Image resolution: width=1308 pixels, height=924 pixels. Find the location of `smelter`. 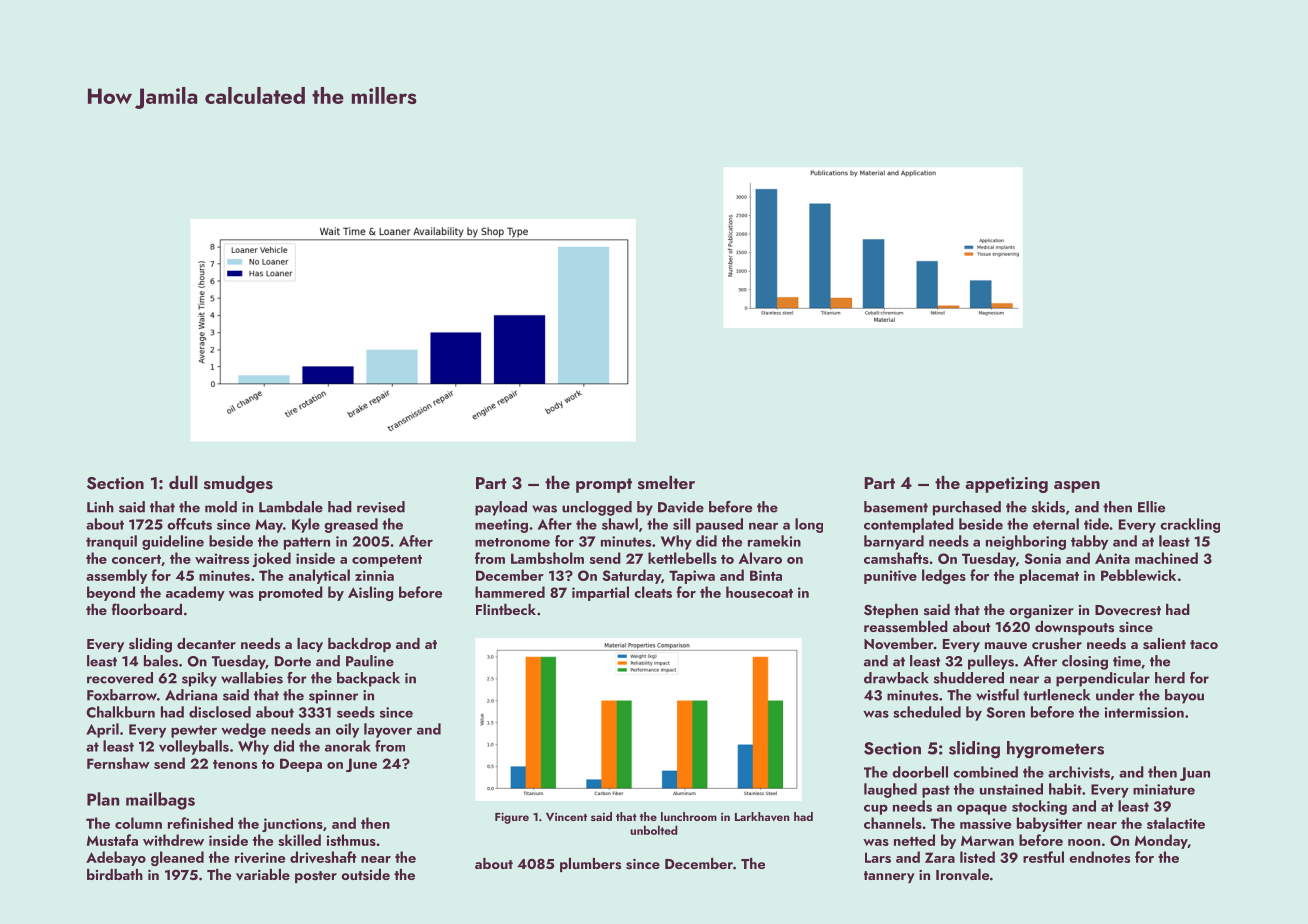

smelter is located at coordinates (666, 483).
